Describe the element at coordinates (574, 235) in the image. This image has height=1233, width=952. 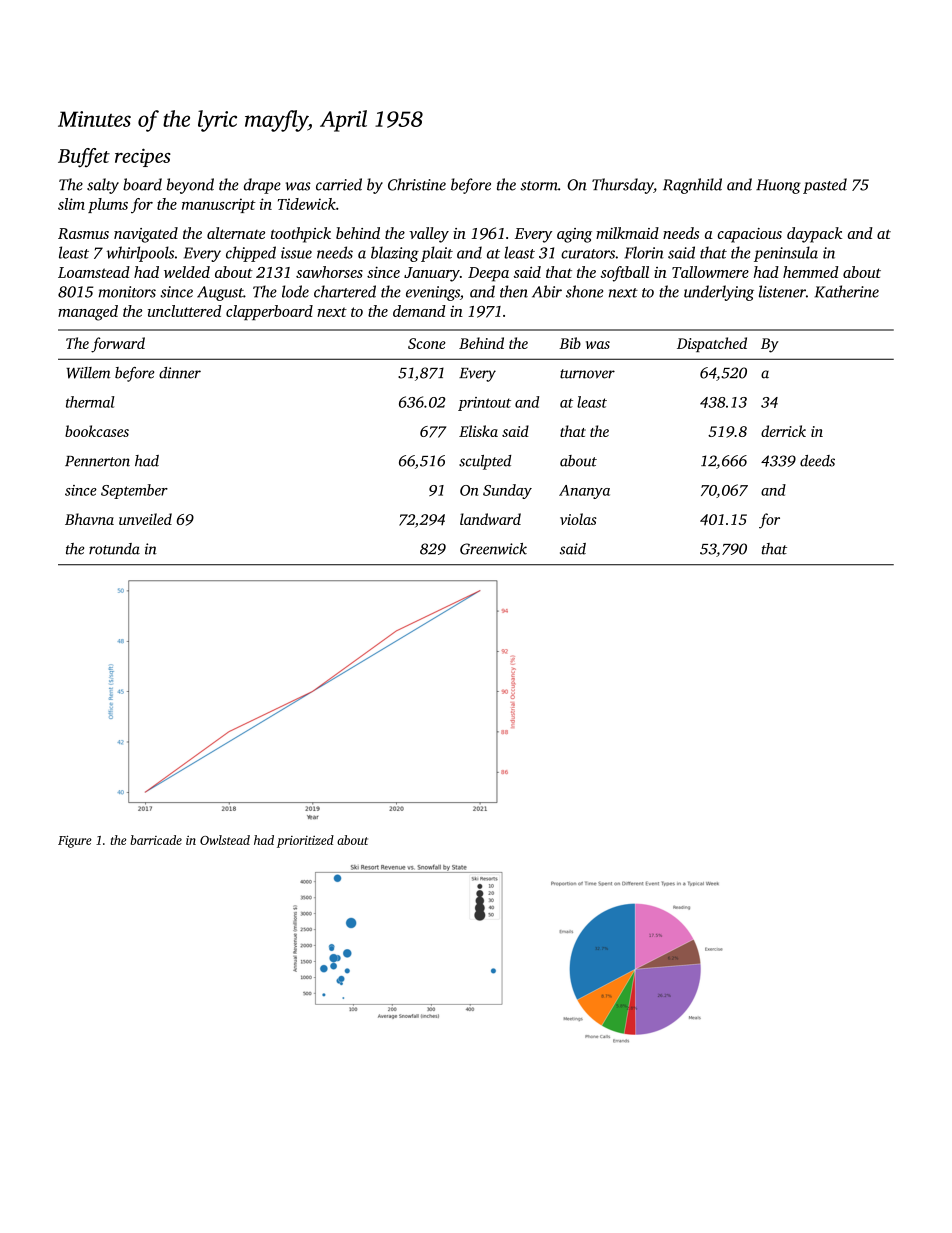
I see `aging` at that location.
